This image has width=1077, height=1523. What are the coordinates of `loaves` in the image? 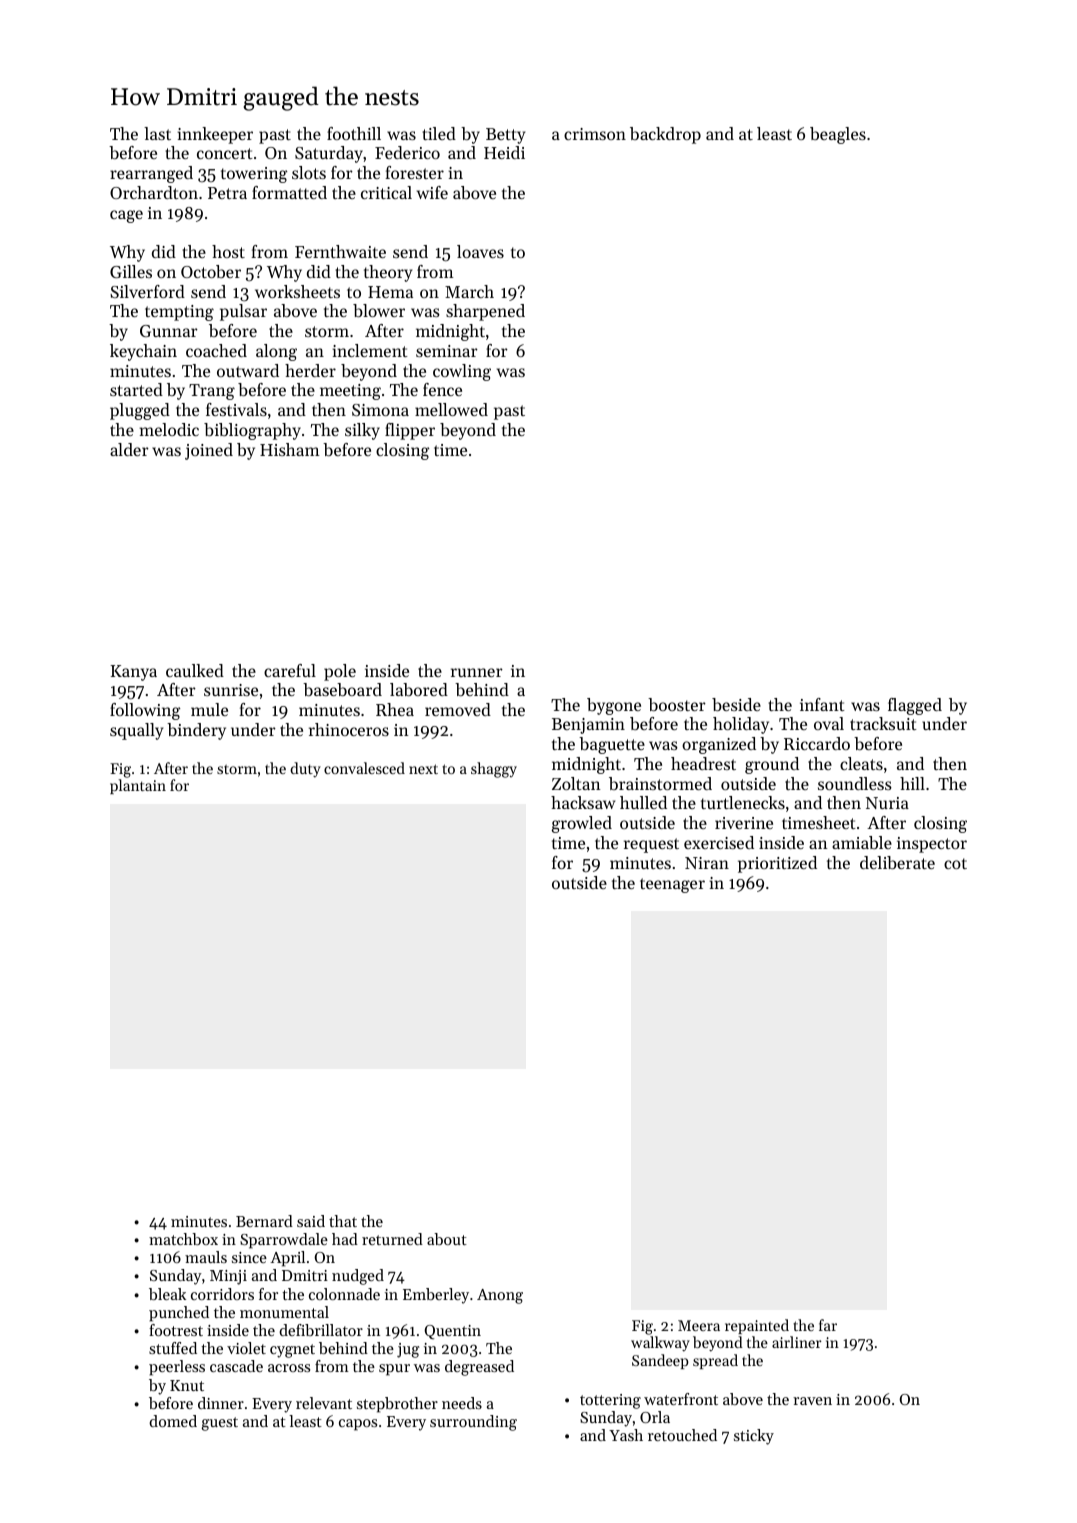 It's located at (480, 251).
